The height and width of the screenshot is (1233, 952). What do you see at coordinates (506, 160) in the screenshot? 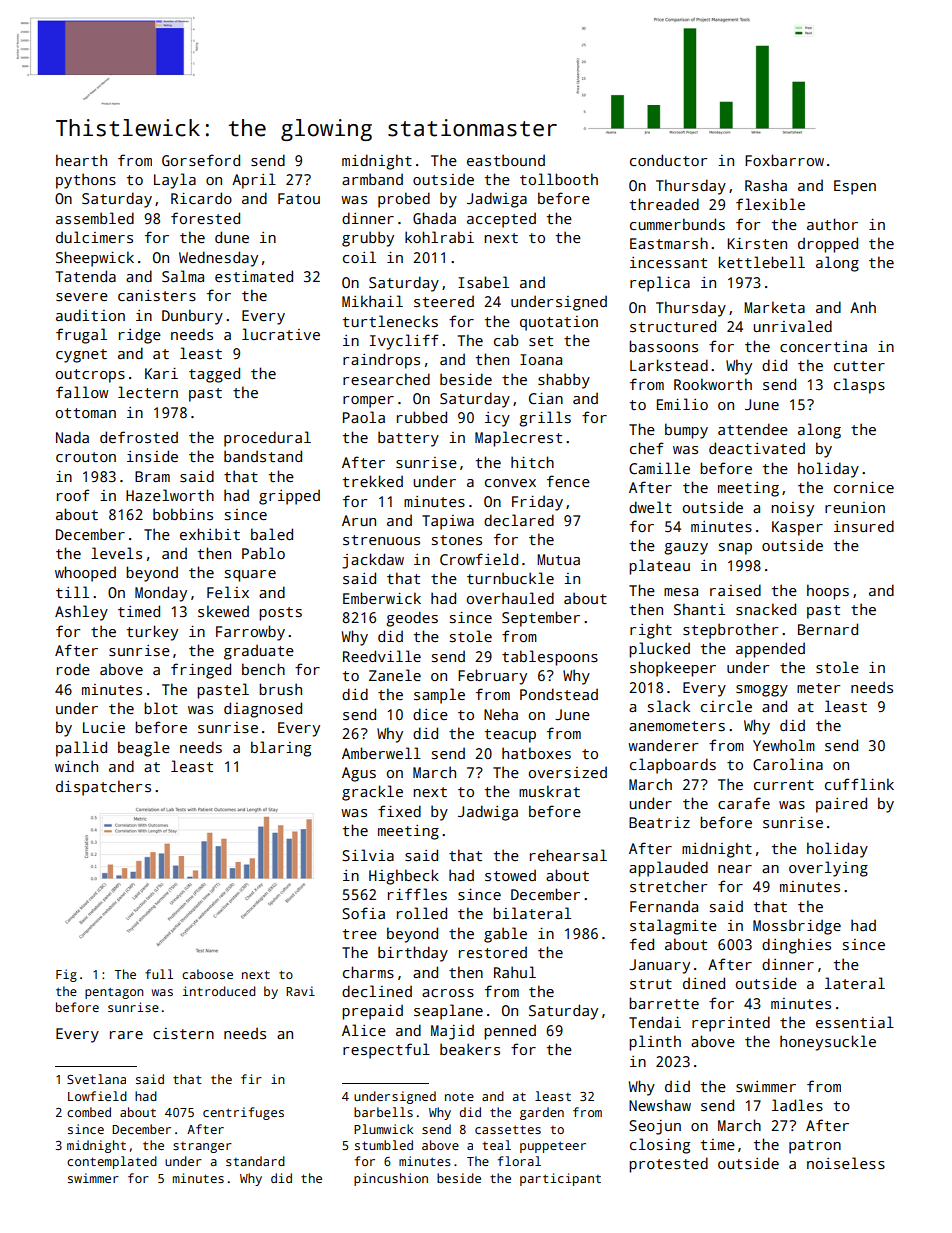
I see `eastbound` at bounding box center [506, 160].
